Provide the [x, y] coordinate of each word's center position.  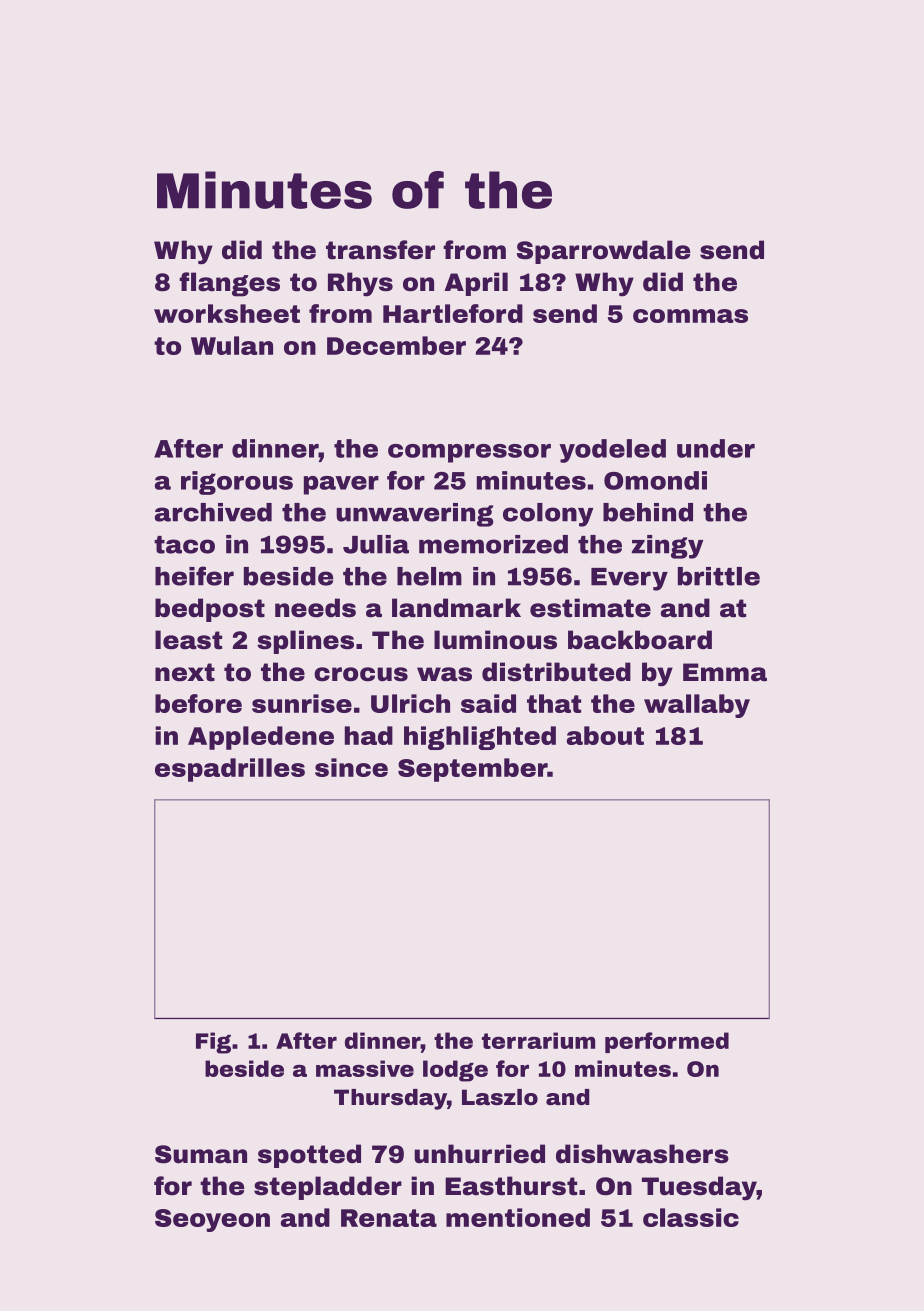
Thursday [390, 1099]
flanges [229, 284]
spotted [309, 1156]
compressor [469, 453]
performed [667, 1042]
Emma [725, 672]
